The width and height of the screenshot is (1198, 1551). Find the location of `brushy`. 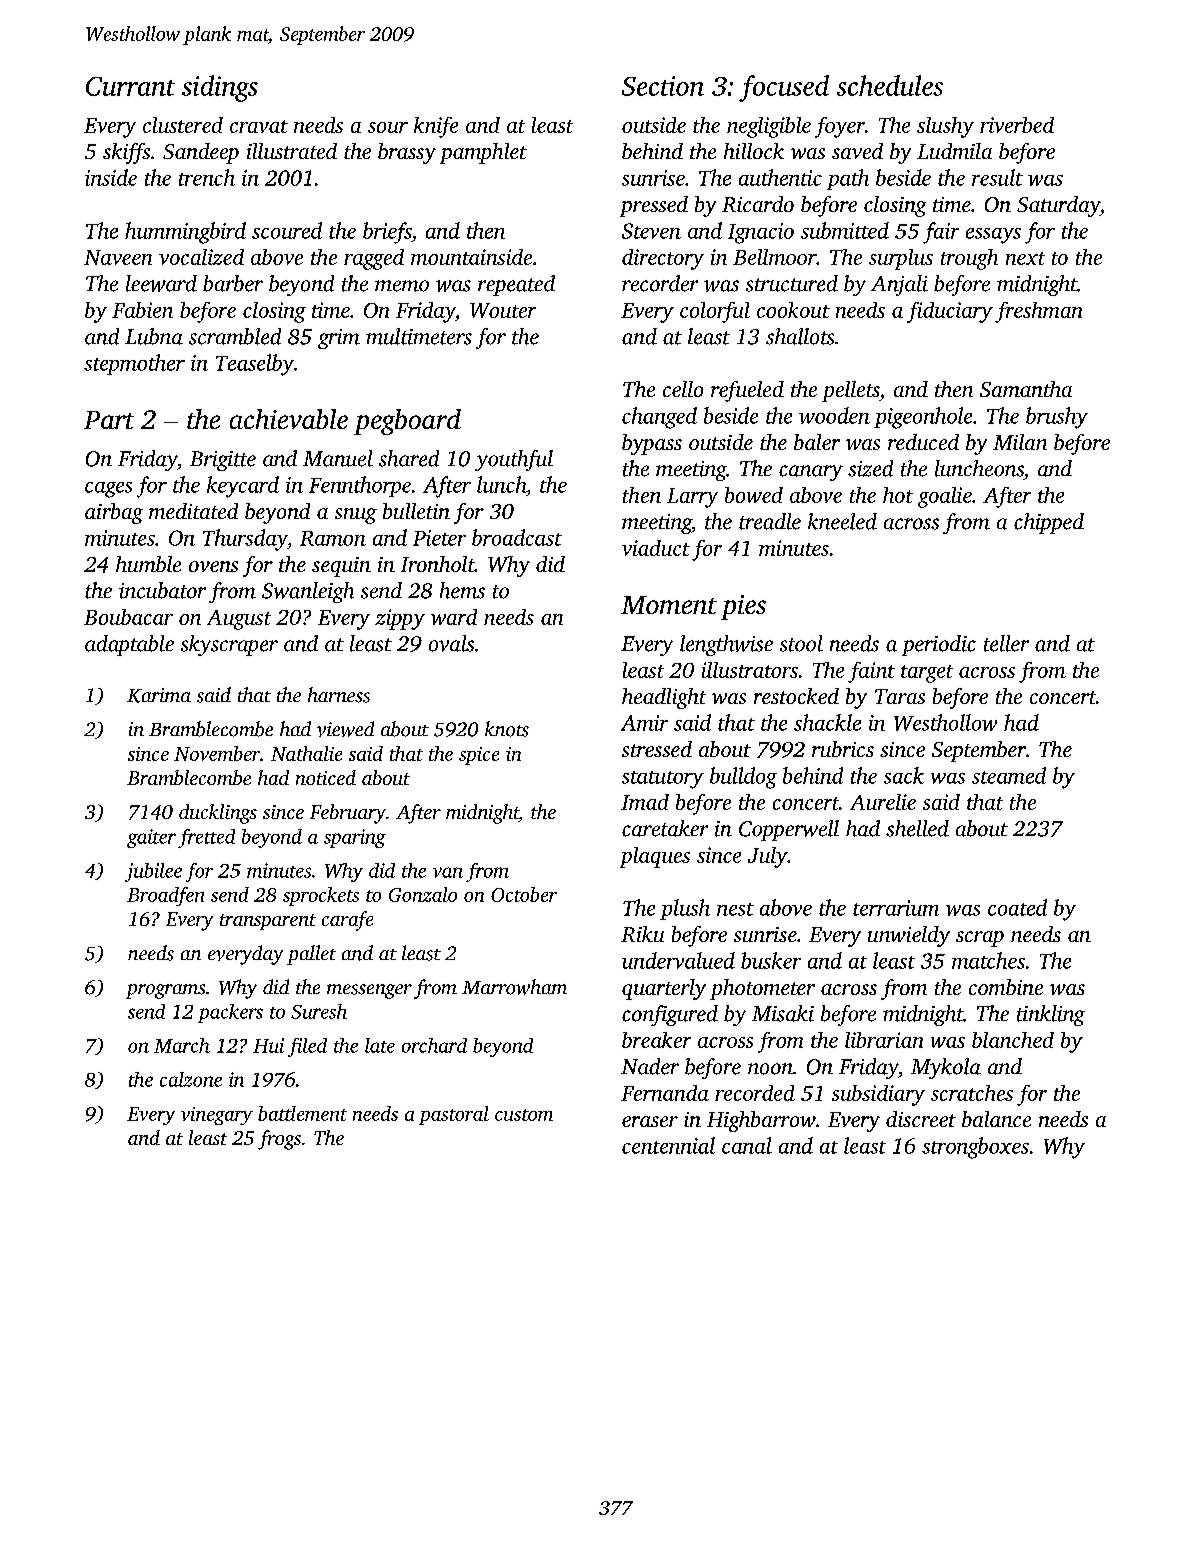

brushy is located at coordinates (1057, 418).
